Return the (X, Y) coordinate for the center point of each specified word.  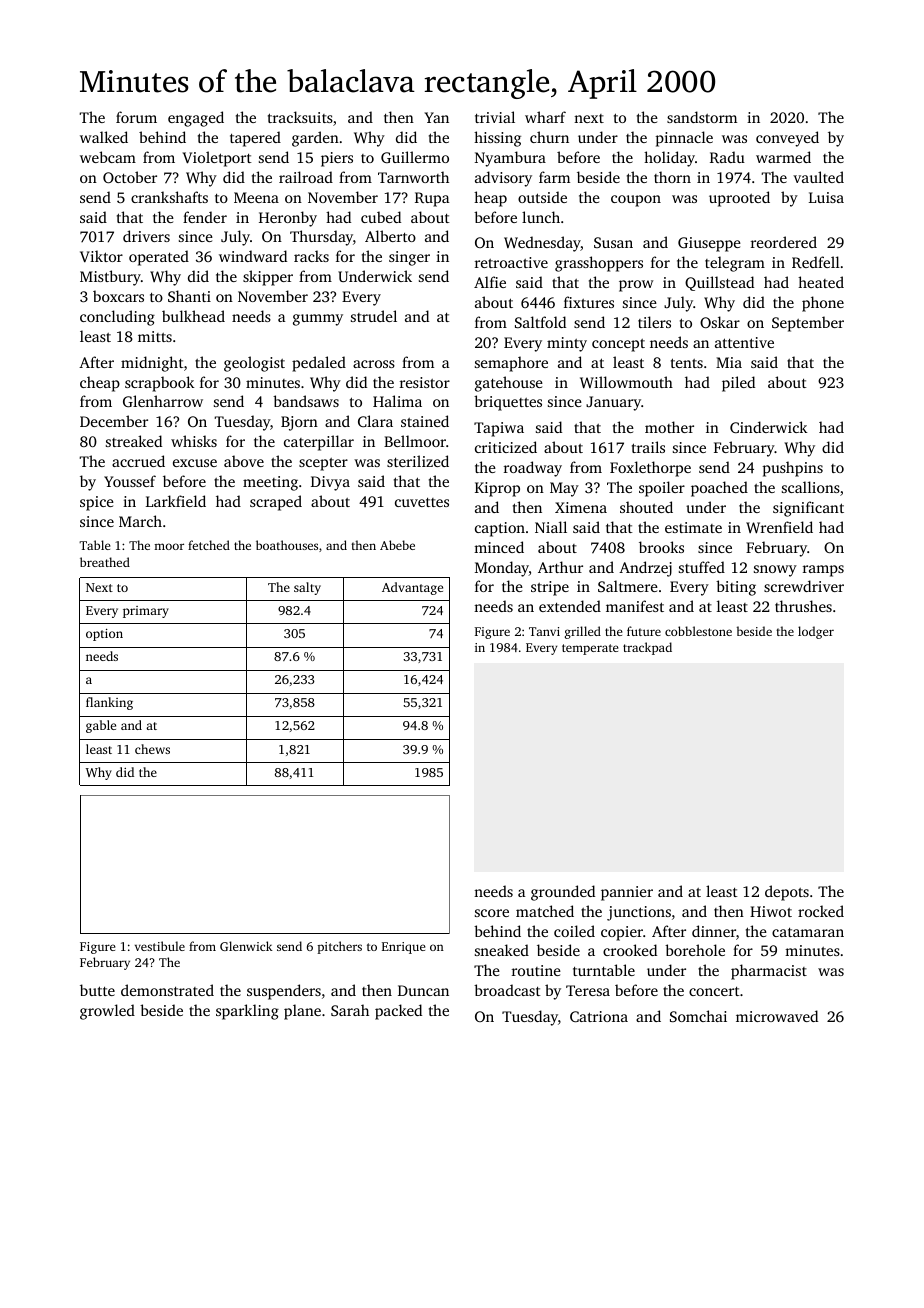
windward (253, 256)
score (492, 913)
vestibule (160, 946)
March (140, 521)
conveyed (787, 139)
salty (307, 588)
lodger (816, 632)
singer (409, 258)
